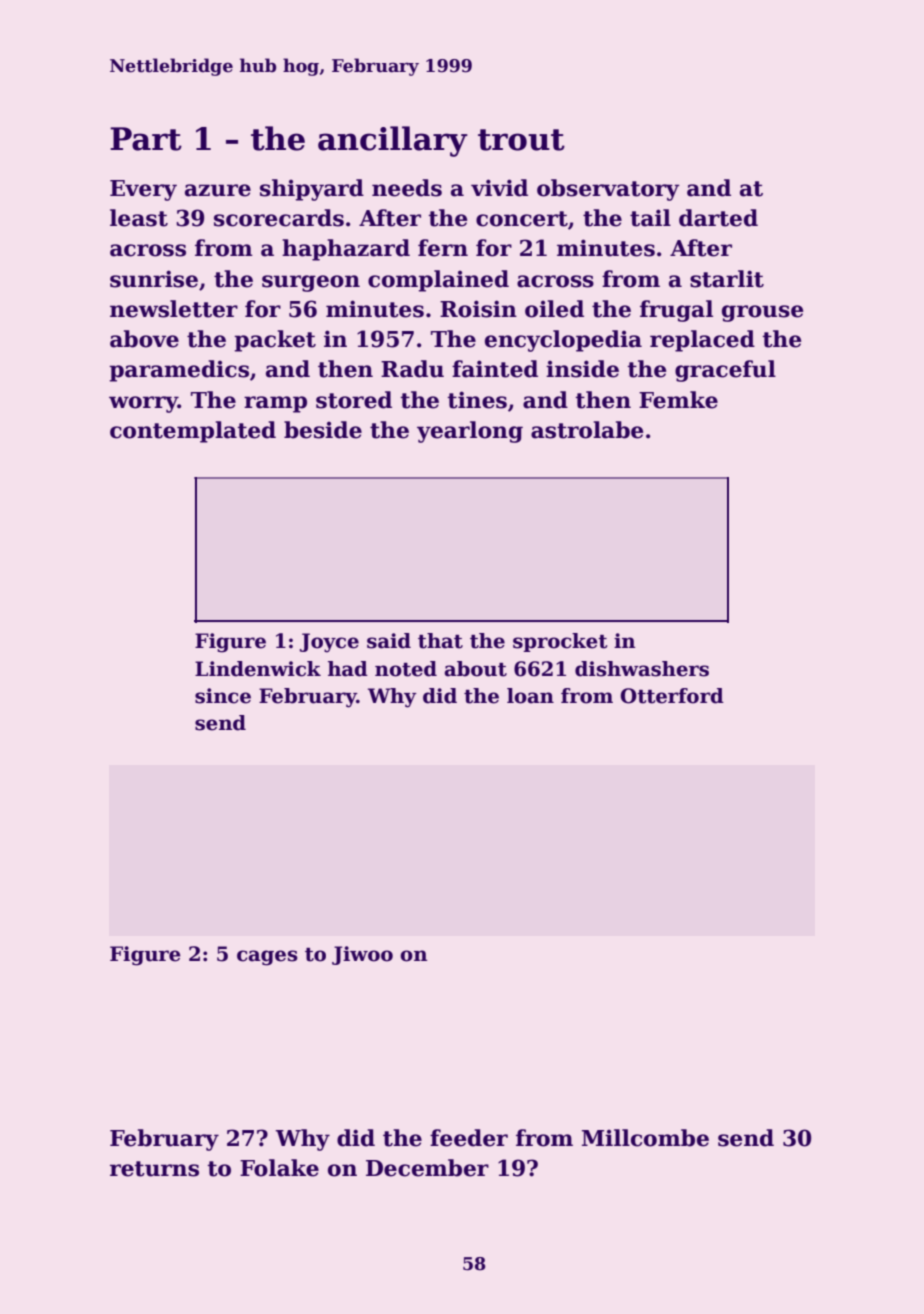 This page has width=924, height=1314. What do you see at coordinates (427, 1168) in the page?
I see `December` at bounding box center [427, 1168].
